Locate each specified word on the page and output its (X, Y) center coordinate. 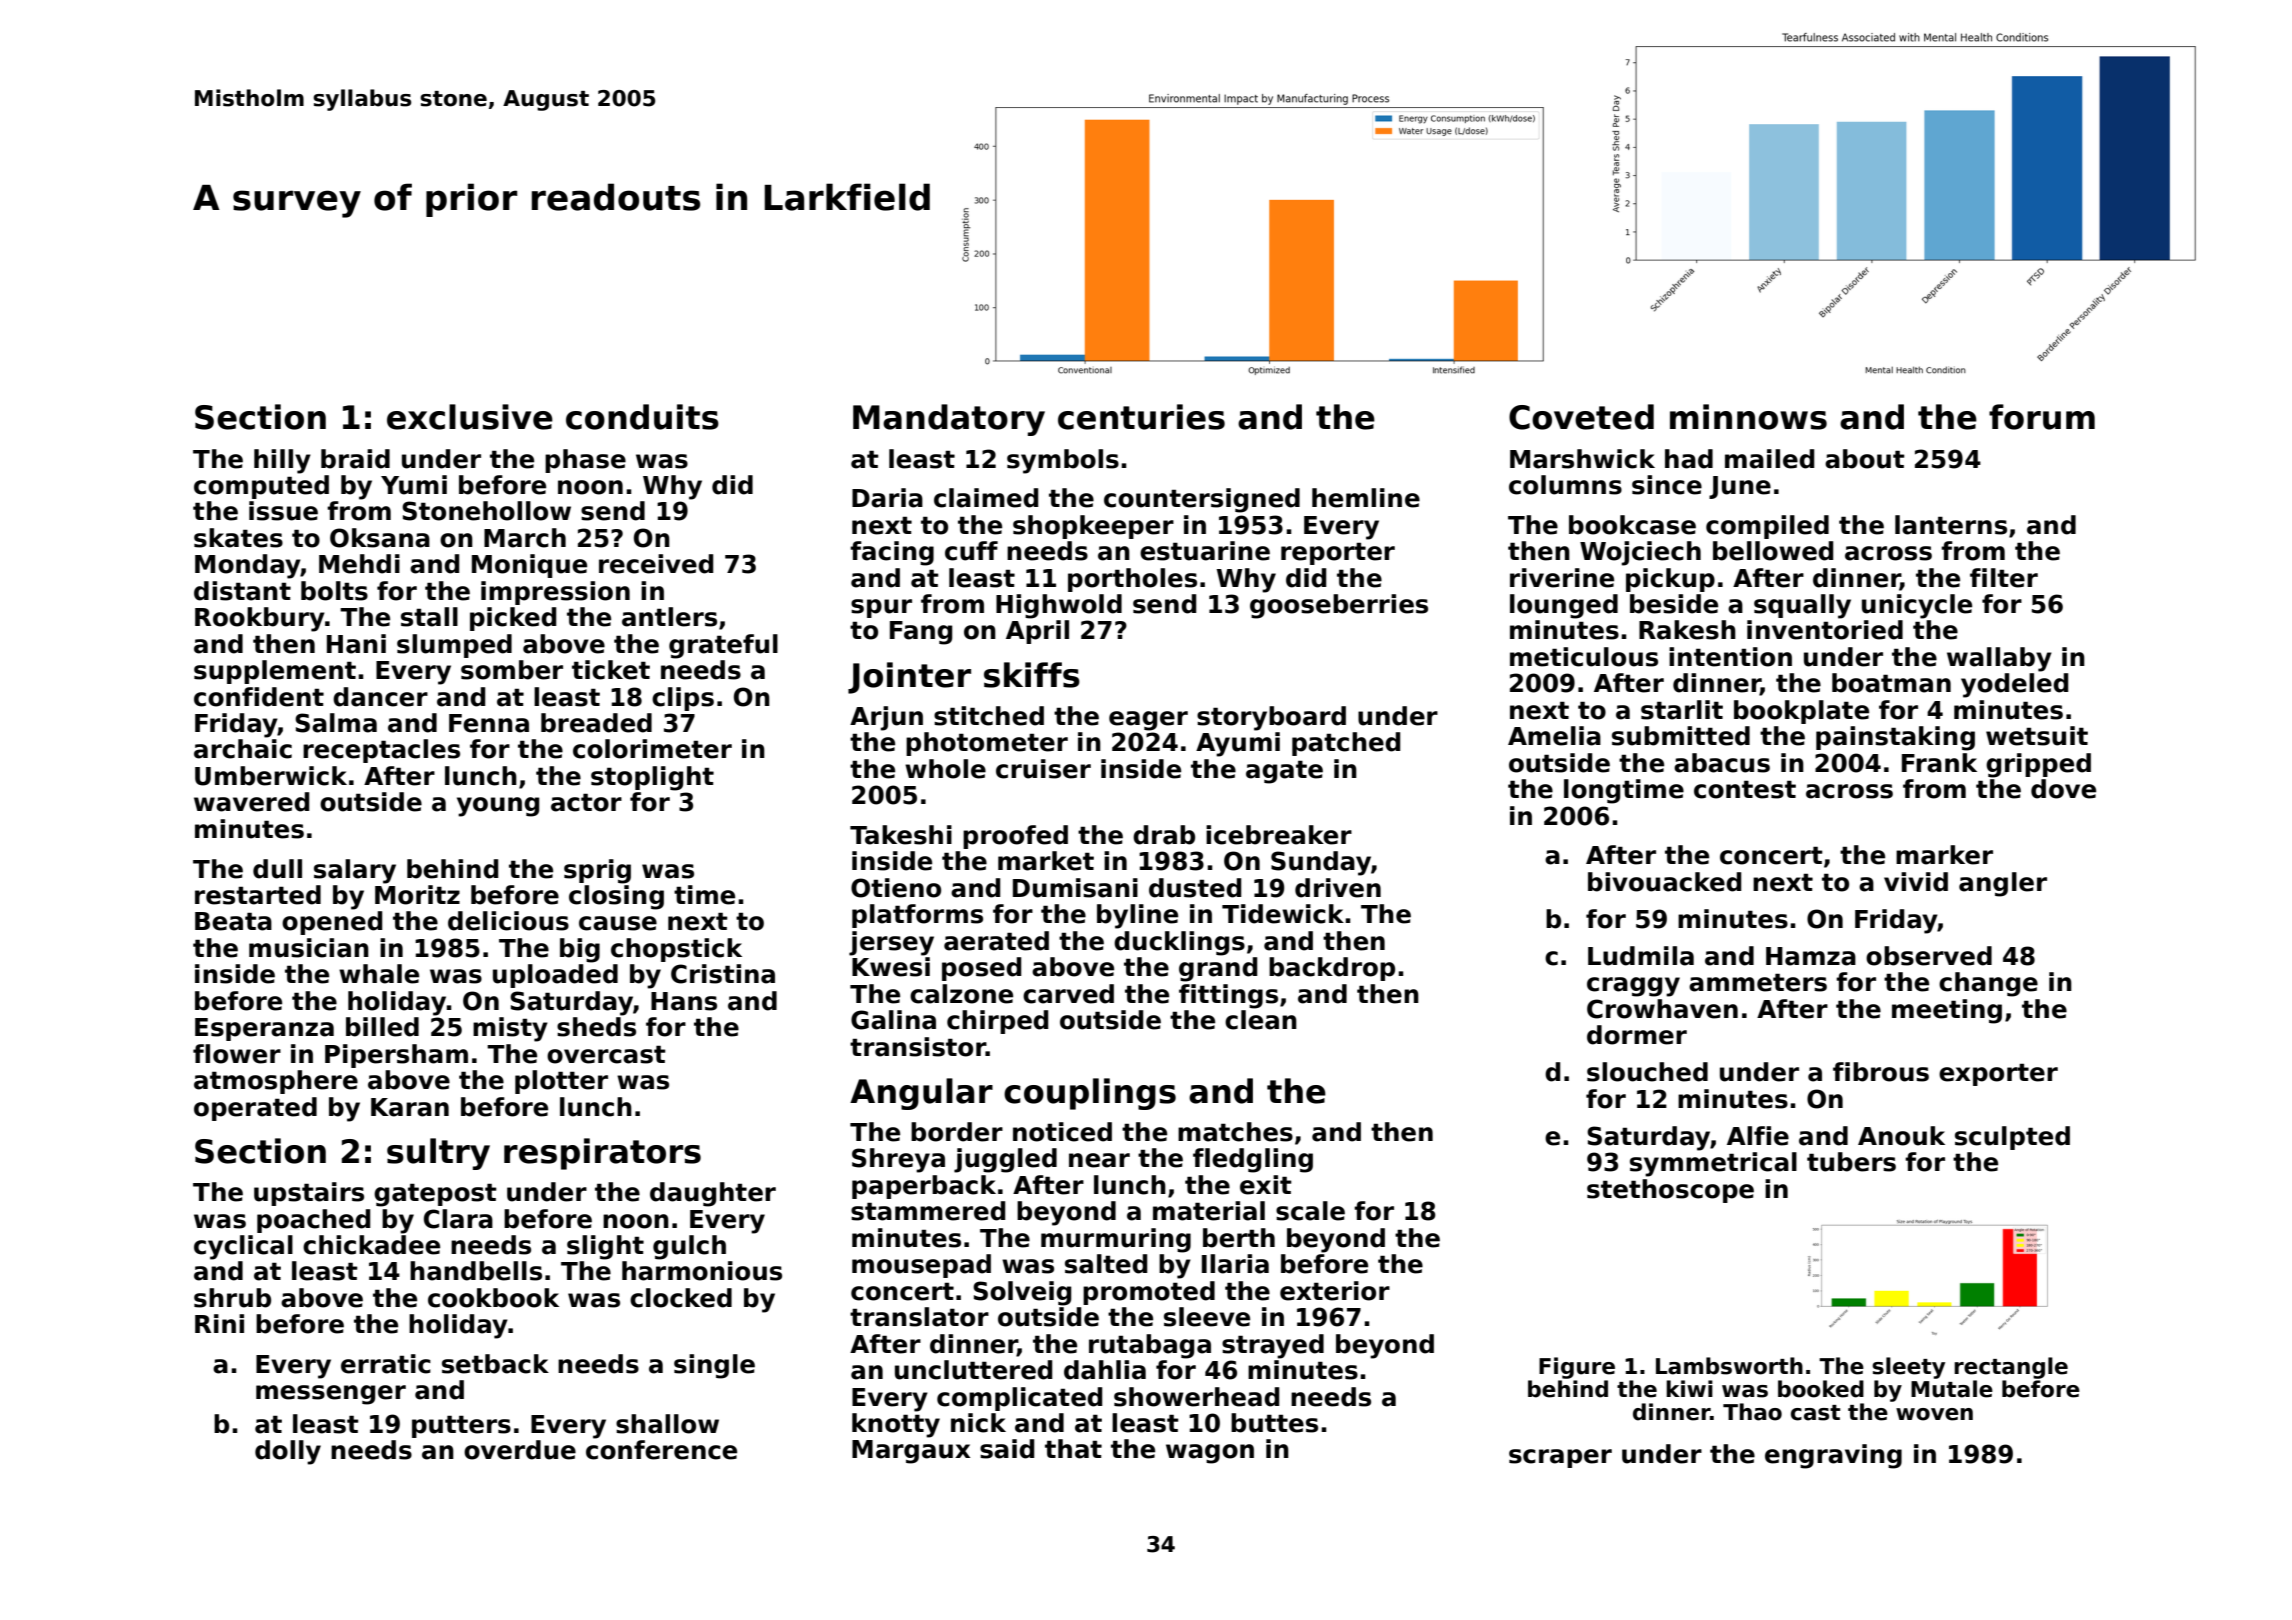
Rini (219, 1323)
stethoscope (1670, 1191)
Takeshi (901, 835)
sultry (438, 1154)
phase (585, 461)
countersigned (1202, 500)
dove (2063, 789)
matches (1235, 1132)
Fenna (489, 723)
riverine (1562, 578)
